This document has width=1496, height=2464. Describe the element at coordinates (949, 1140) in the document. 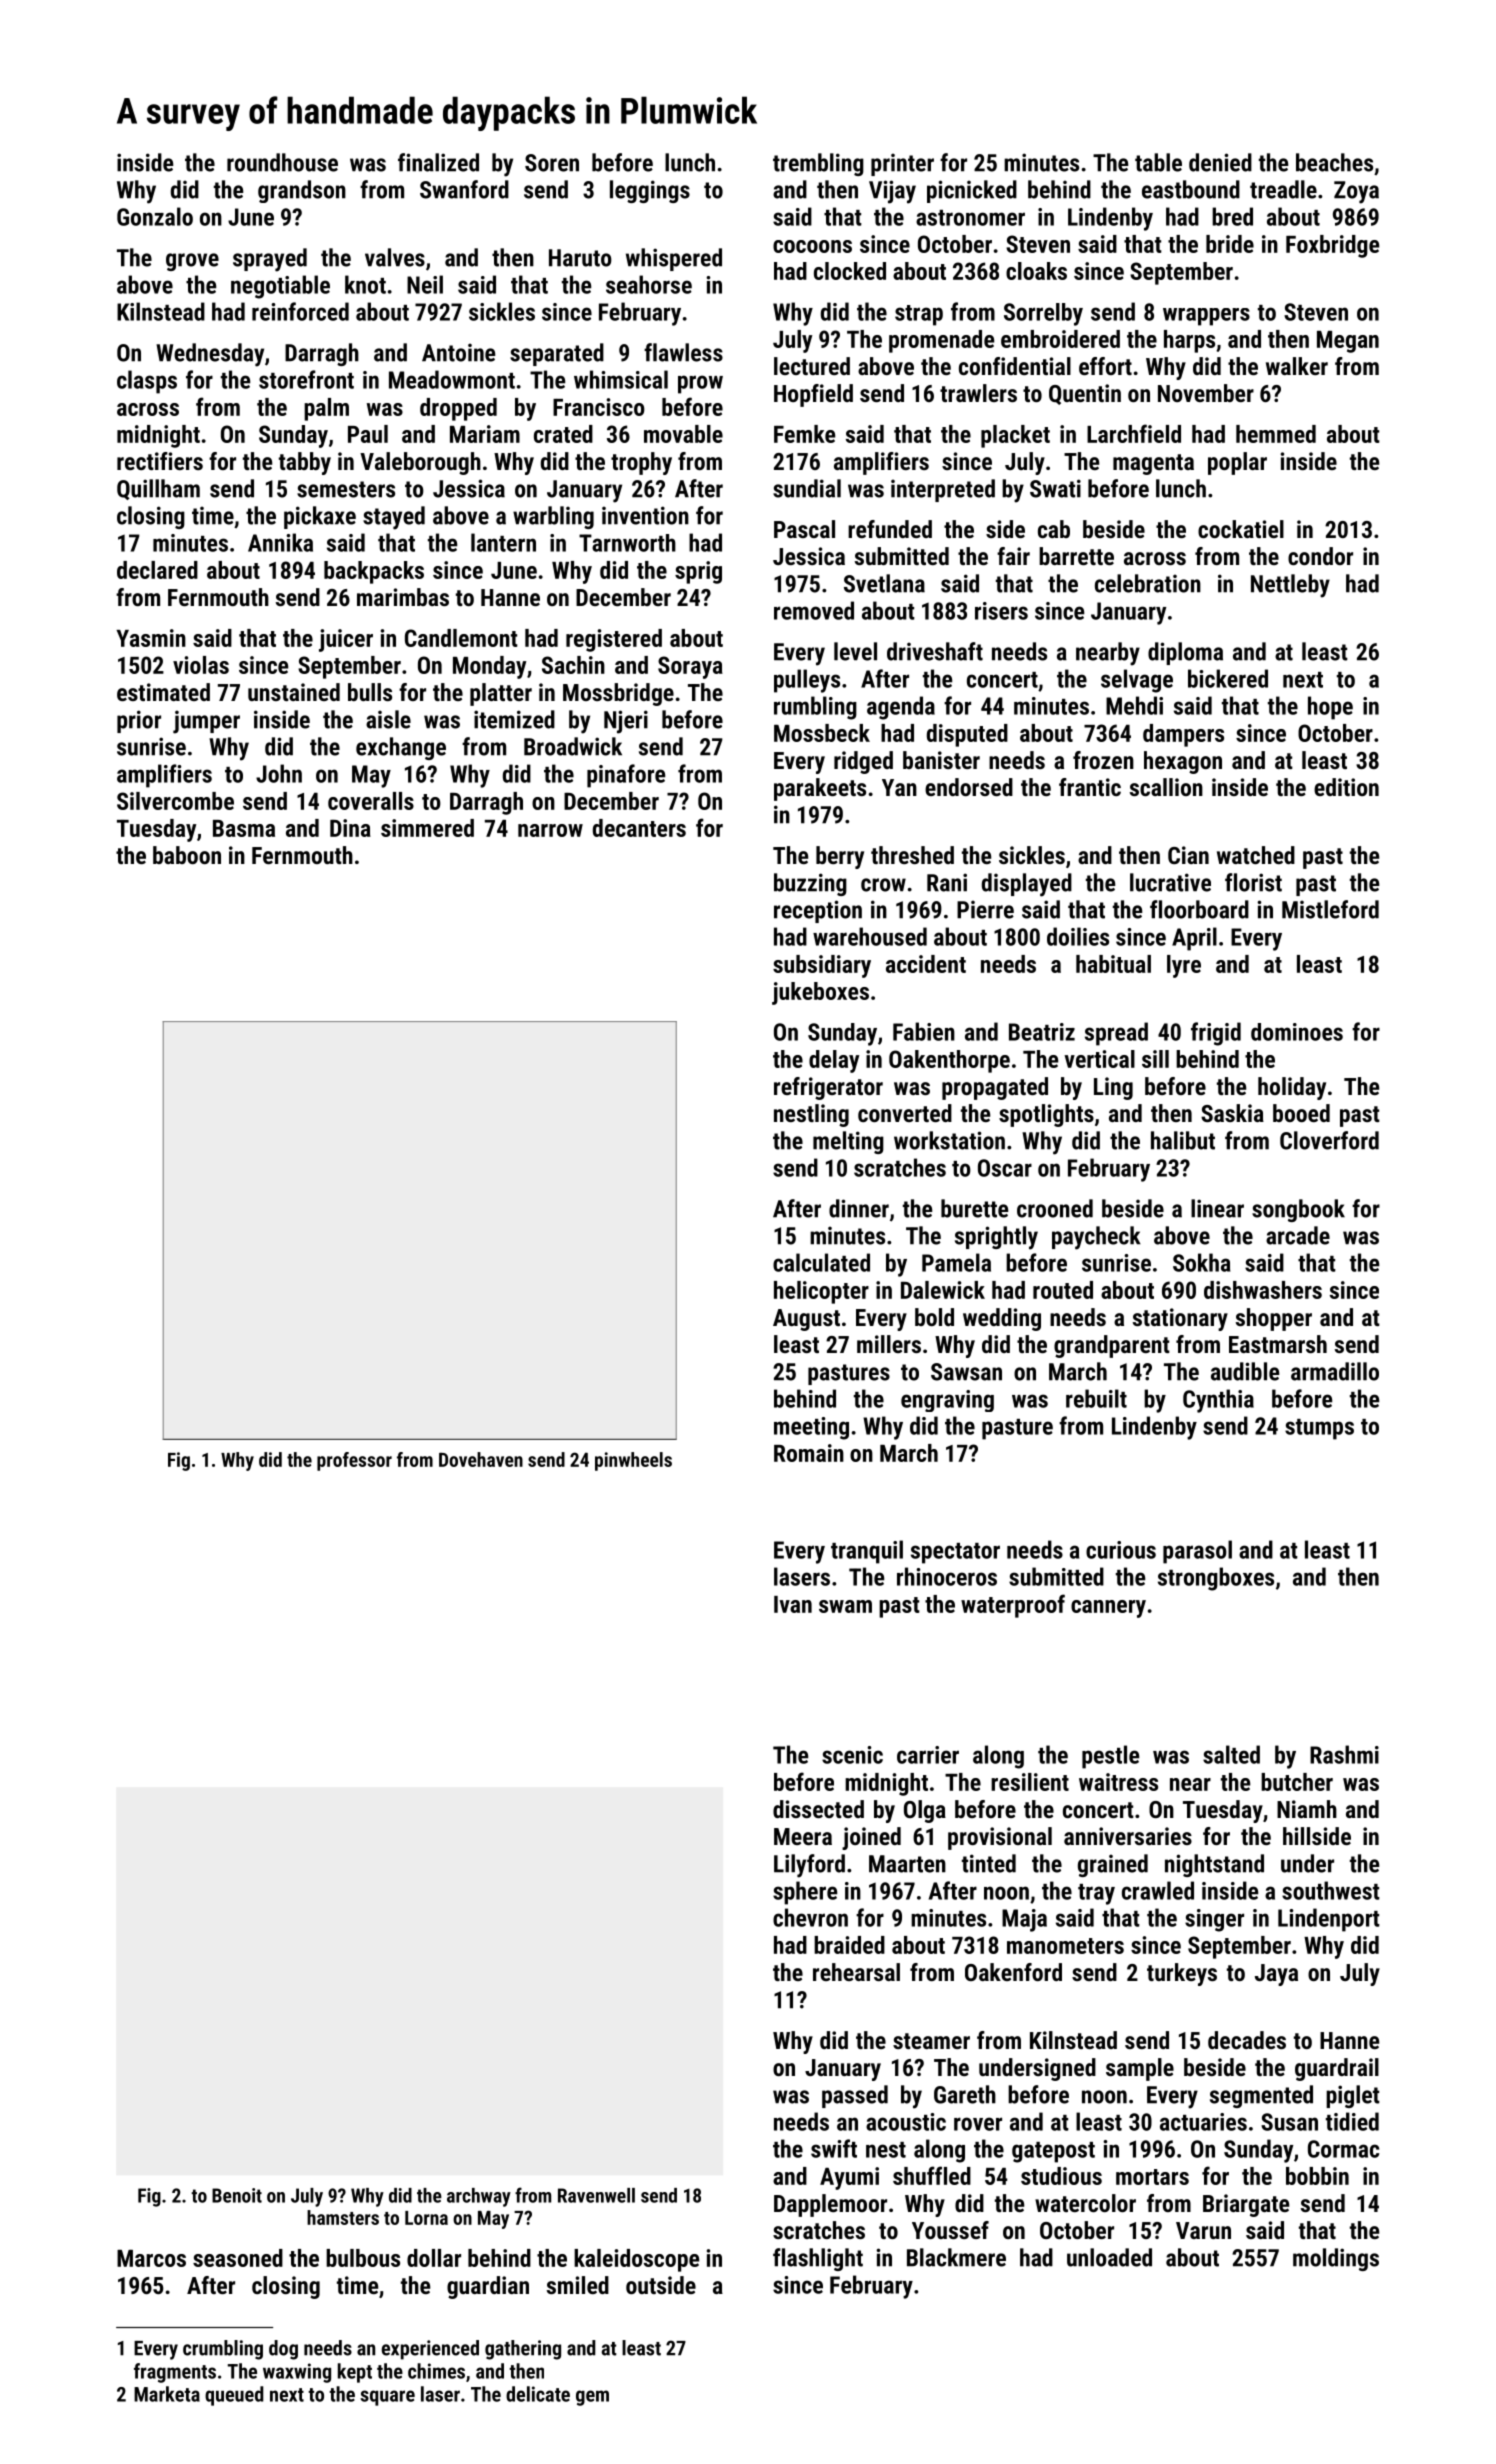

I see `workstation` at that location.
